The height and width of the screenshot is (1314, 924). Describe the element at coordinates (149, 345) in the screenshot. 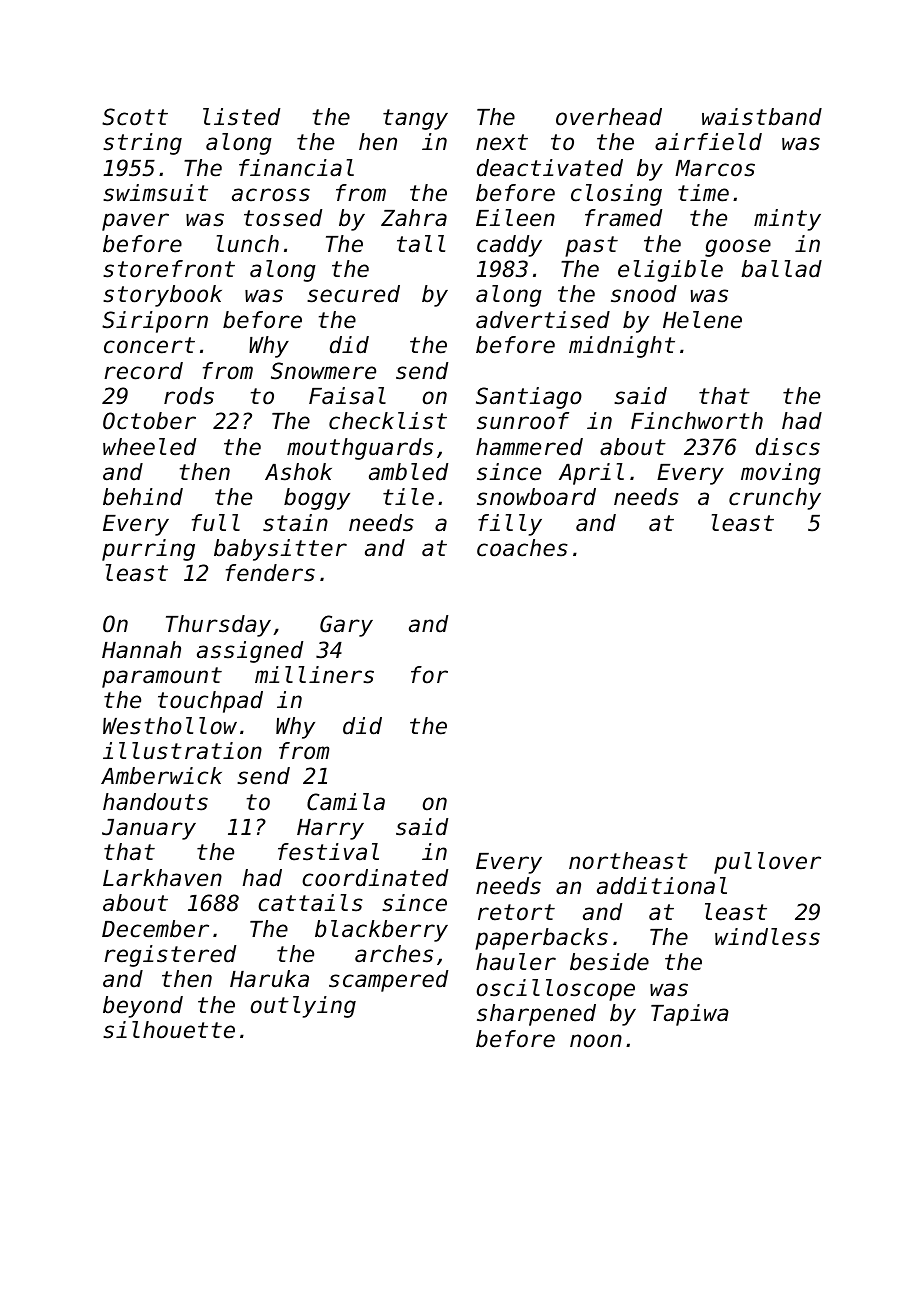

I see `concert` at that location.
